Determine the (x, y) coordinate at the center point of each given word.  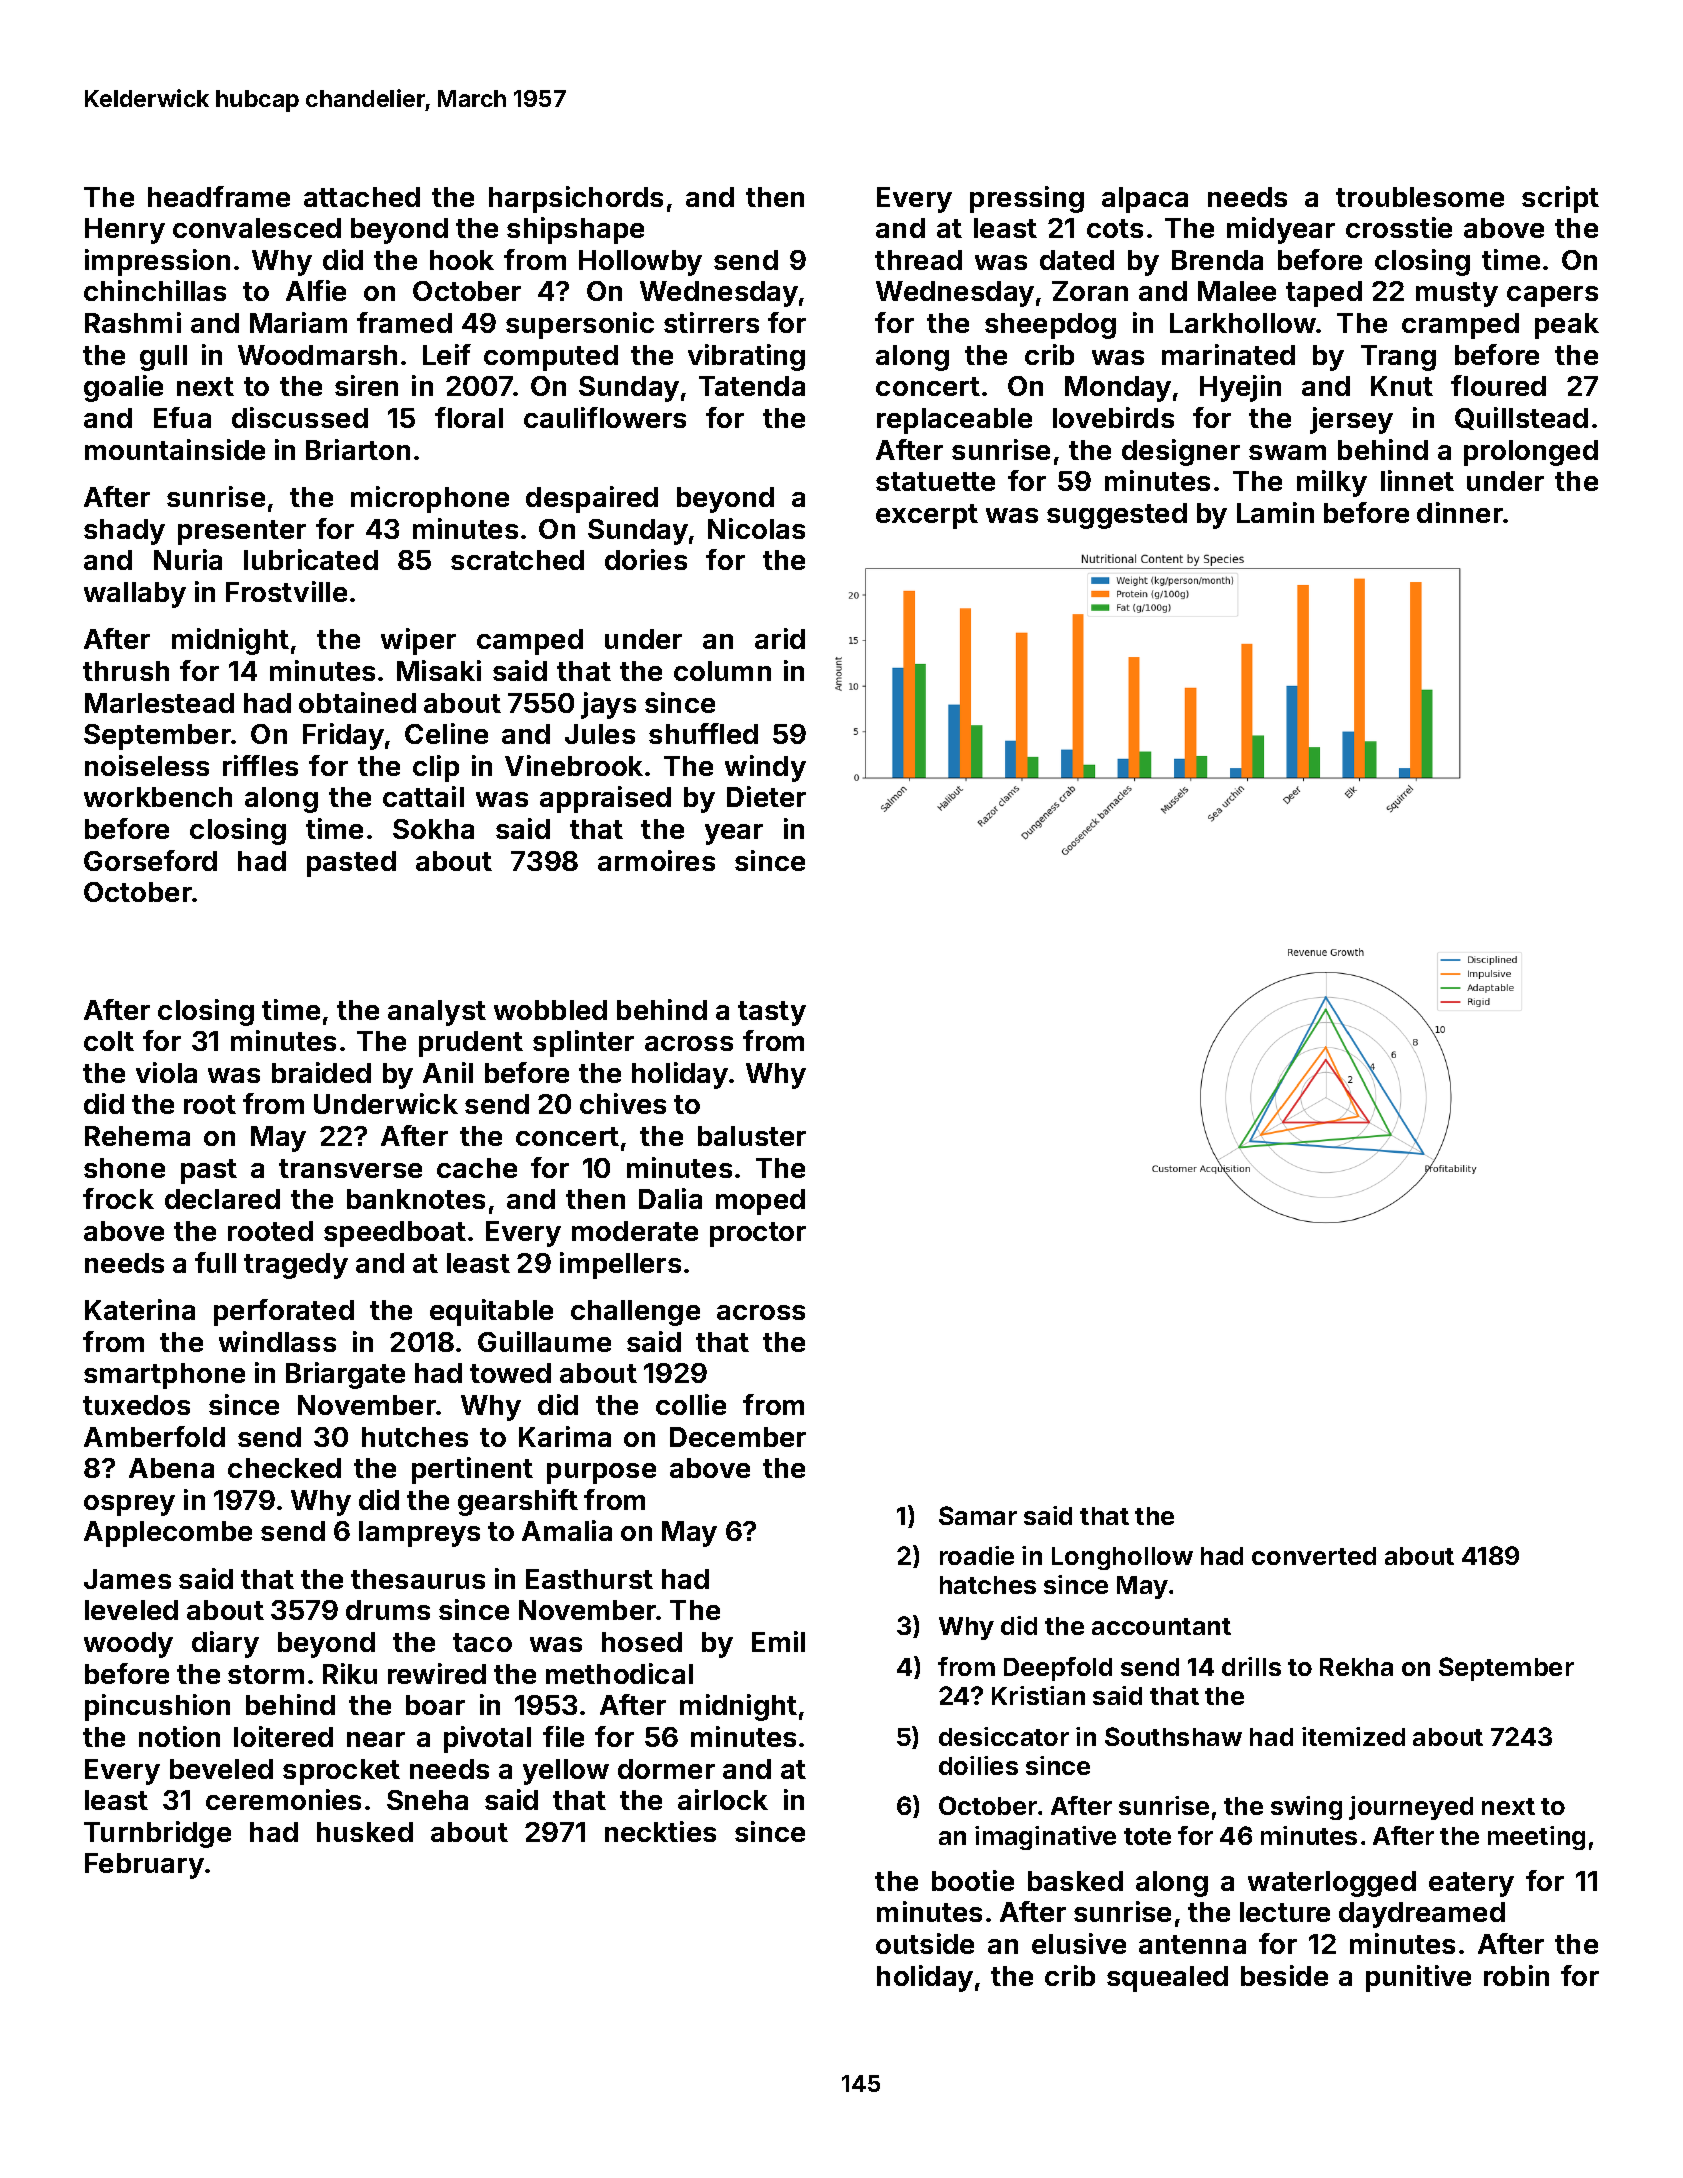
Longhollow (1122, 1558)
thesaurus (418, 1579)
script (1560, 199)
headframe (219, 196)
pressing (1027, 199)
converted (1314, 1556)
